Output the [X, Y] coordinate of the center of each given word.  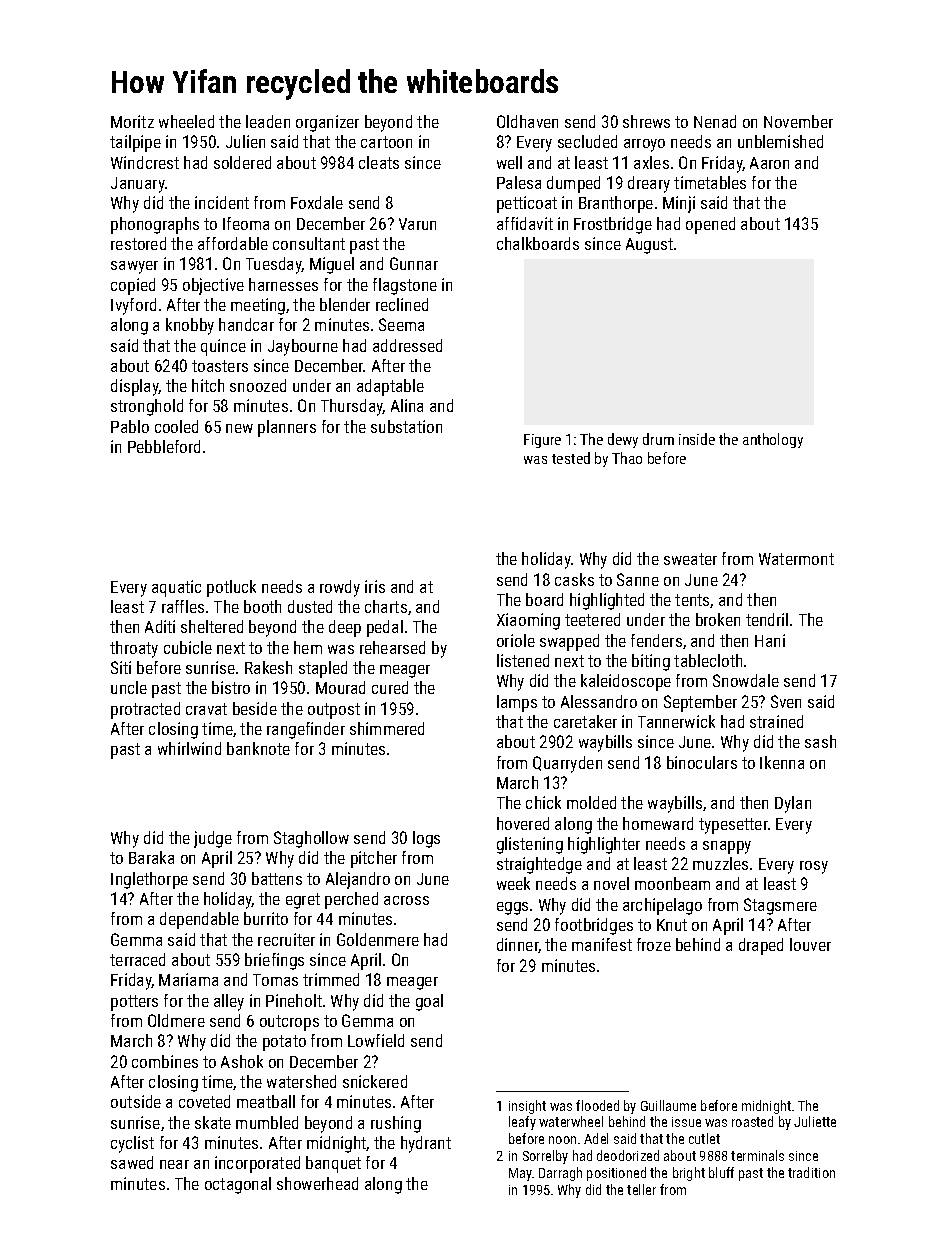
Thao [627, 458]
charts [386, 606]
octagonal [238, 1185]
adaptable [390, 387]
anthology [773, 440]
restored [138, 243]
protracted [145, 710]
